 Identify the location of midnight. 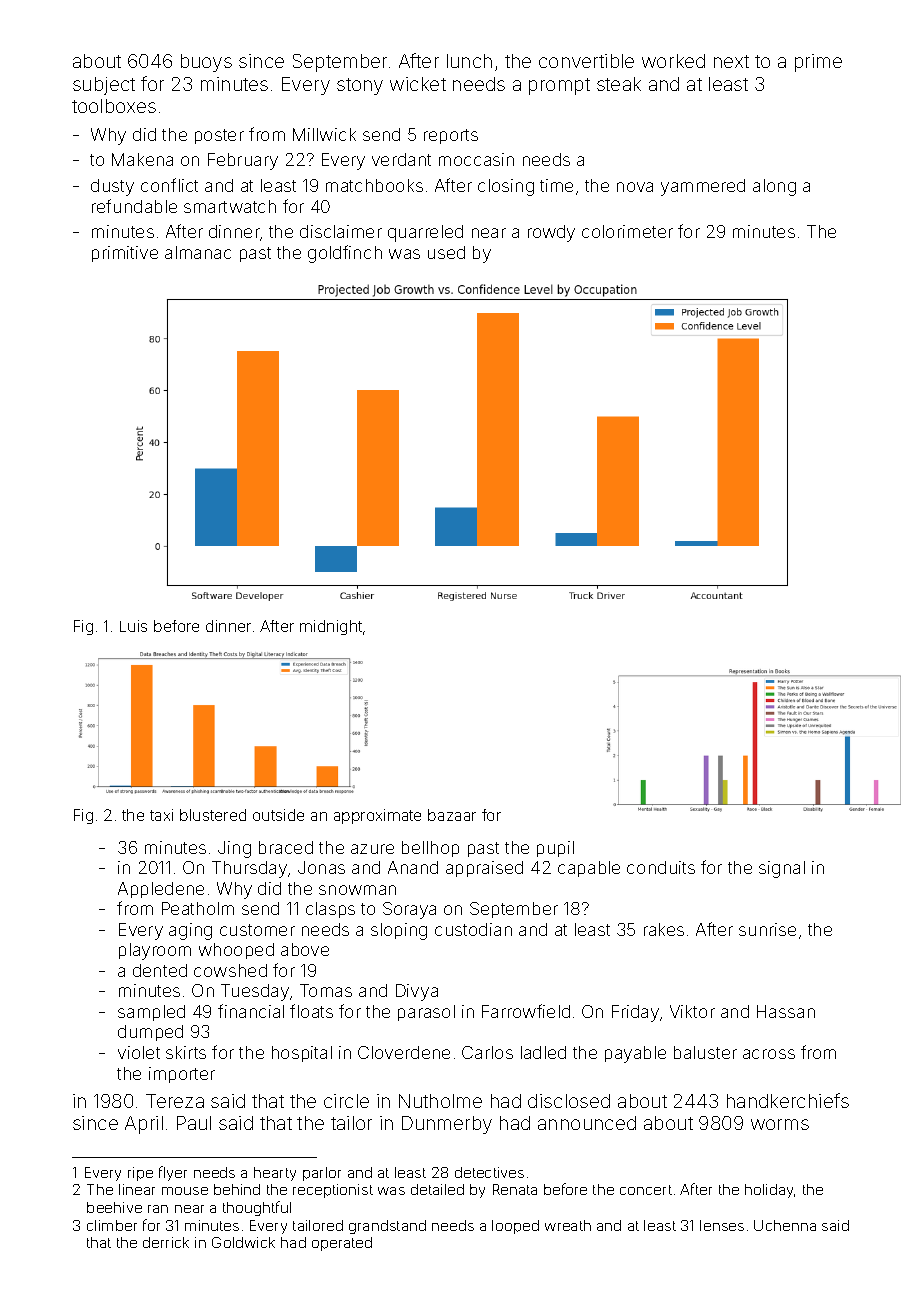
(331, 627).
